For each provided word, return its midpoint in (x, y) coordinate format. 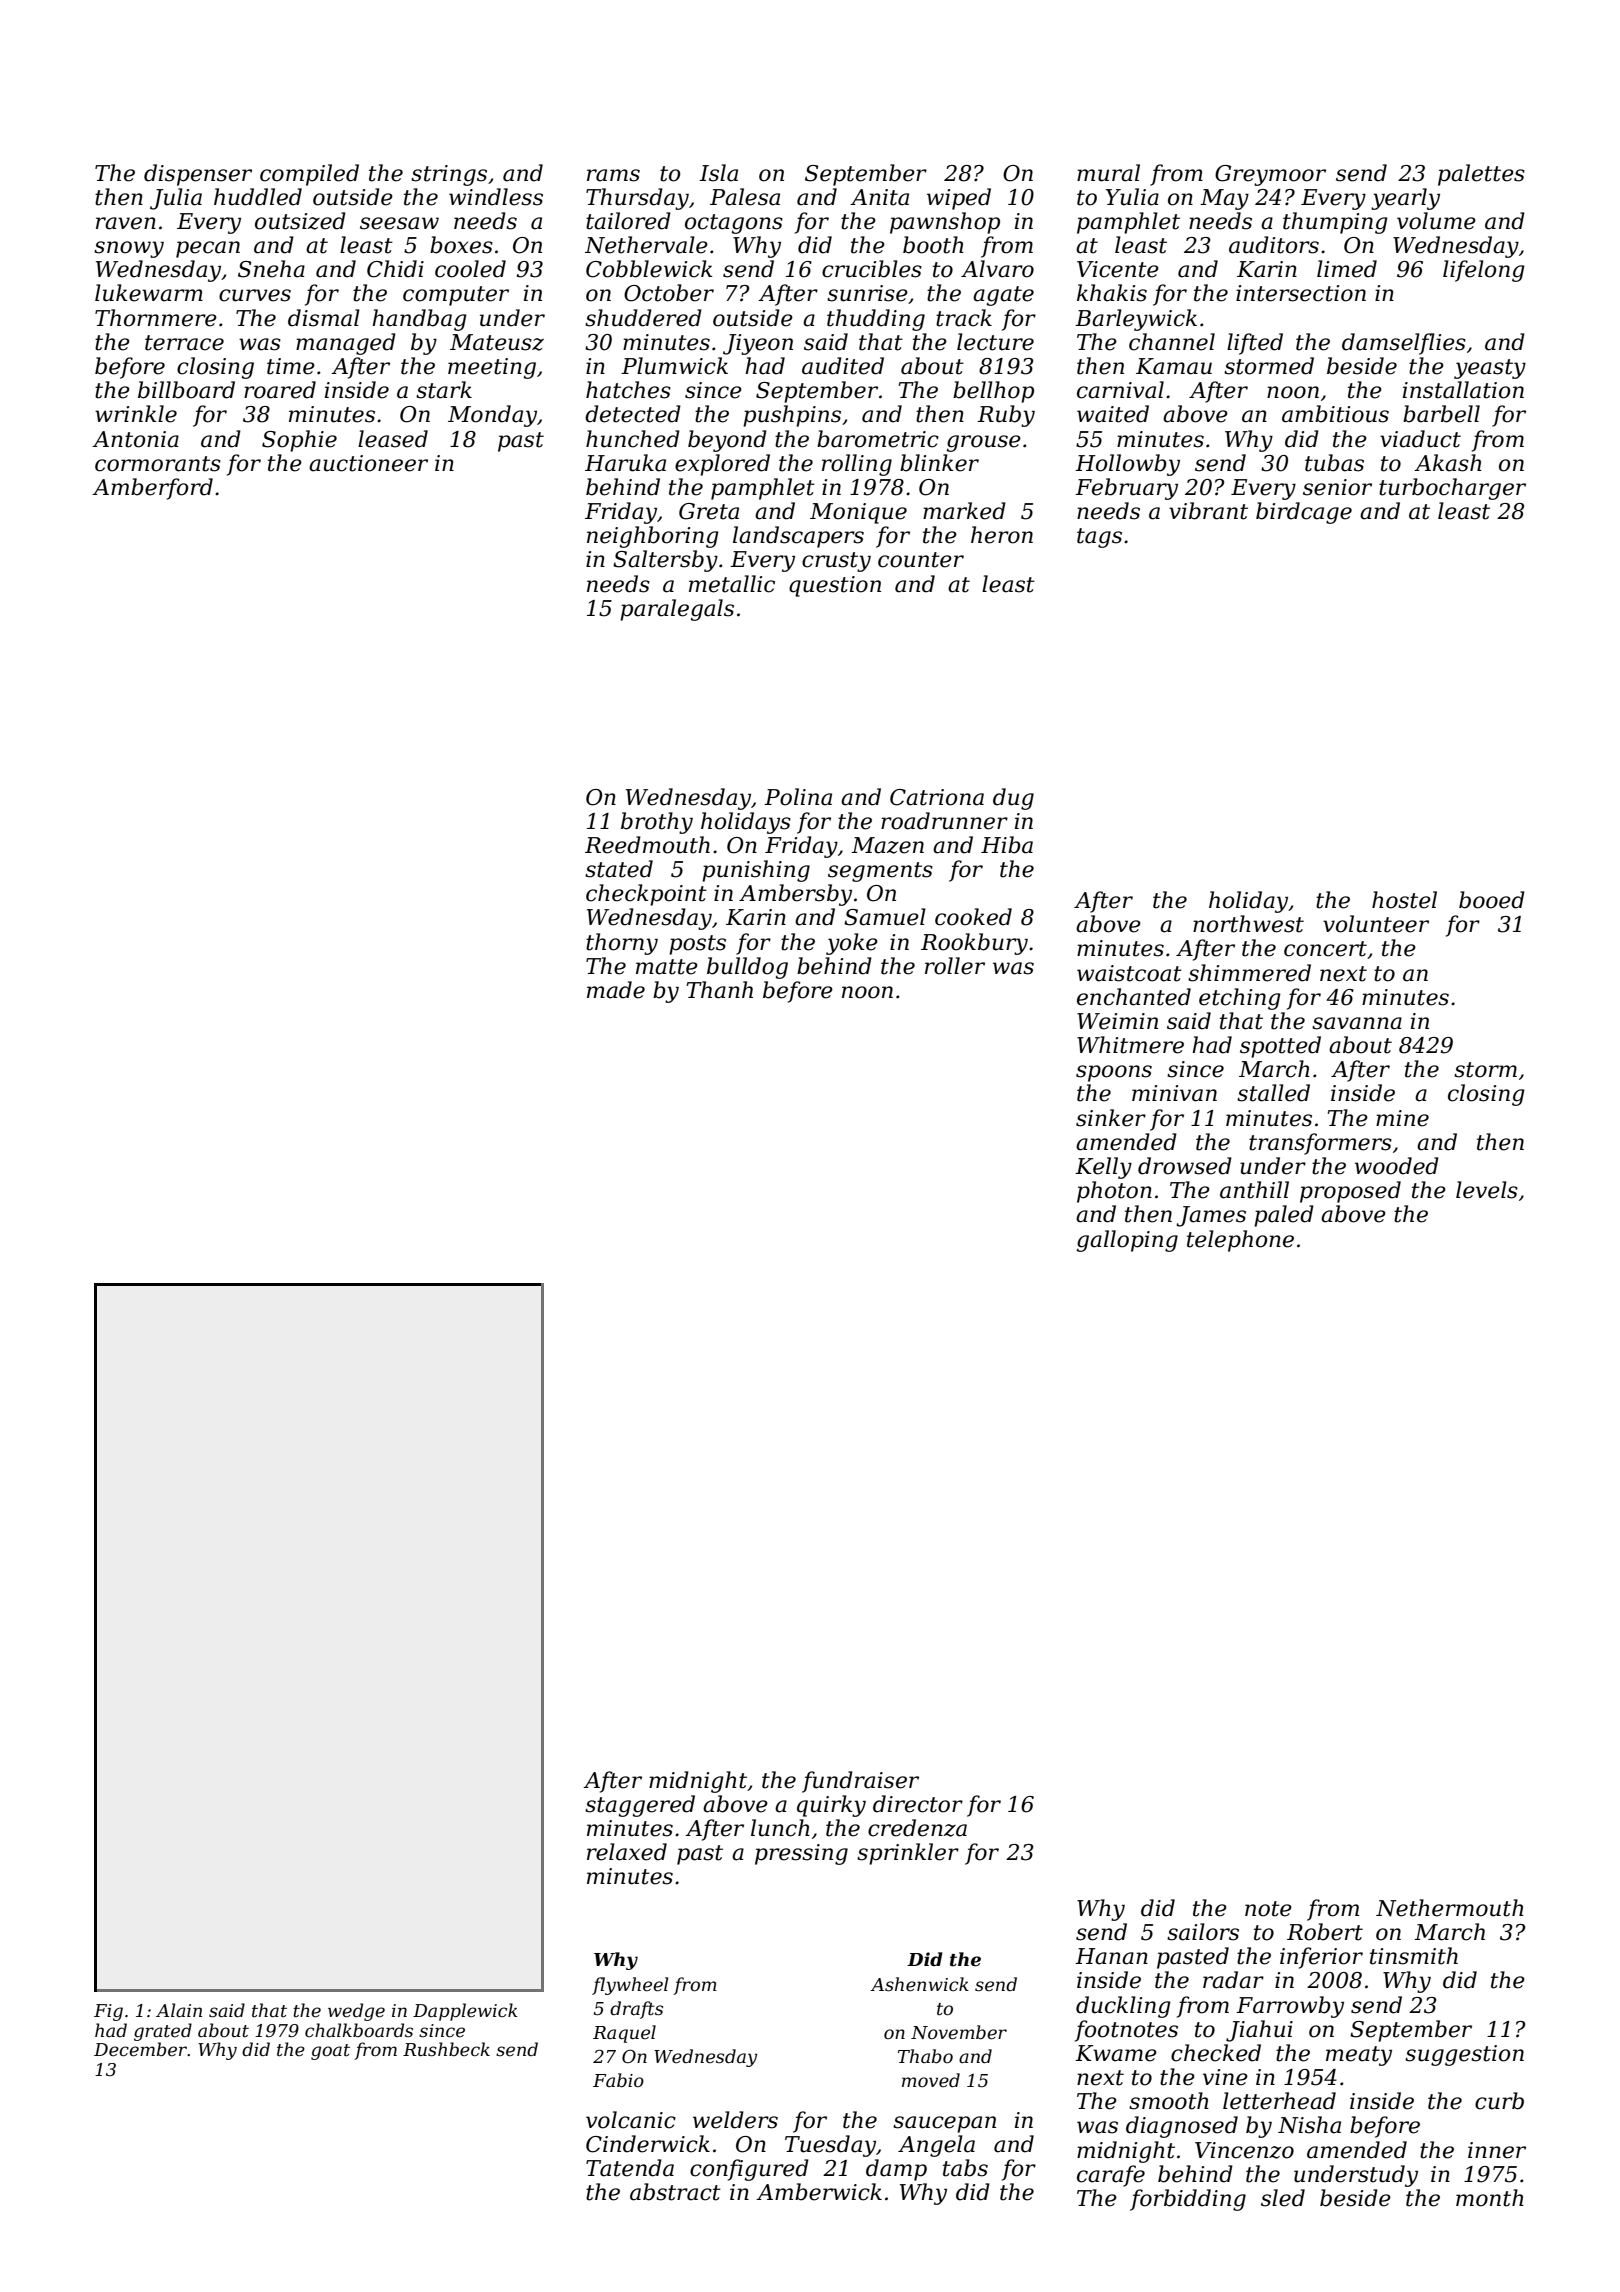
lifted (1255, 344)
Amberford (152, 489)
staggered (640, 1806)
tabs (965, 2168)
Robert (1325, 1932)
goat (330, 2052)
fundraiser (860, 1782)
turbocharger (1452, 489)
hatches (628, 390)
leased (393, 439)
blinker (939, 463)
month (1490, 2198)
